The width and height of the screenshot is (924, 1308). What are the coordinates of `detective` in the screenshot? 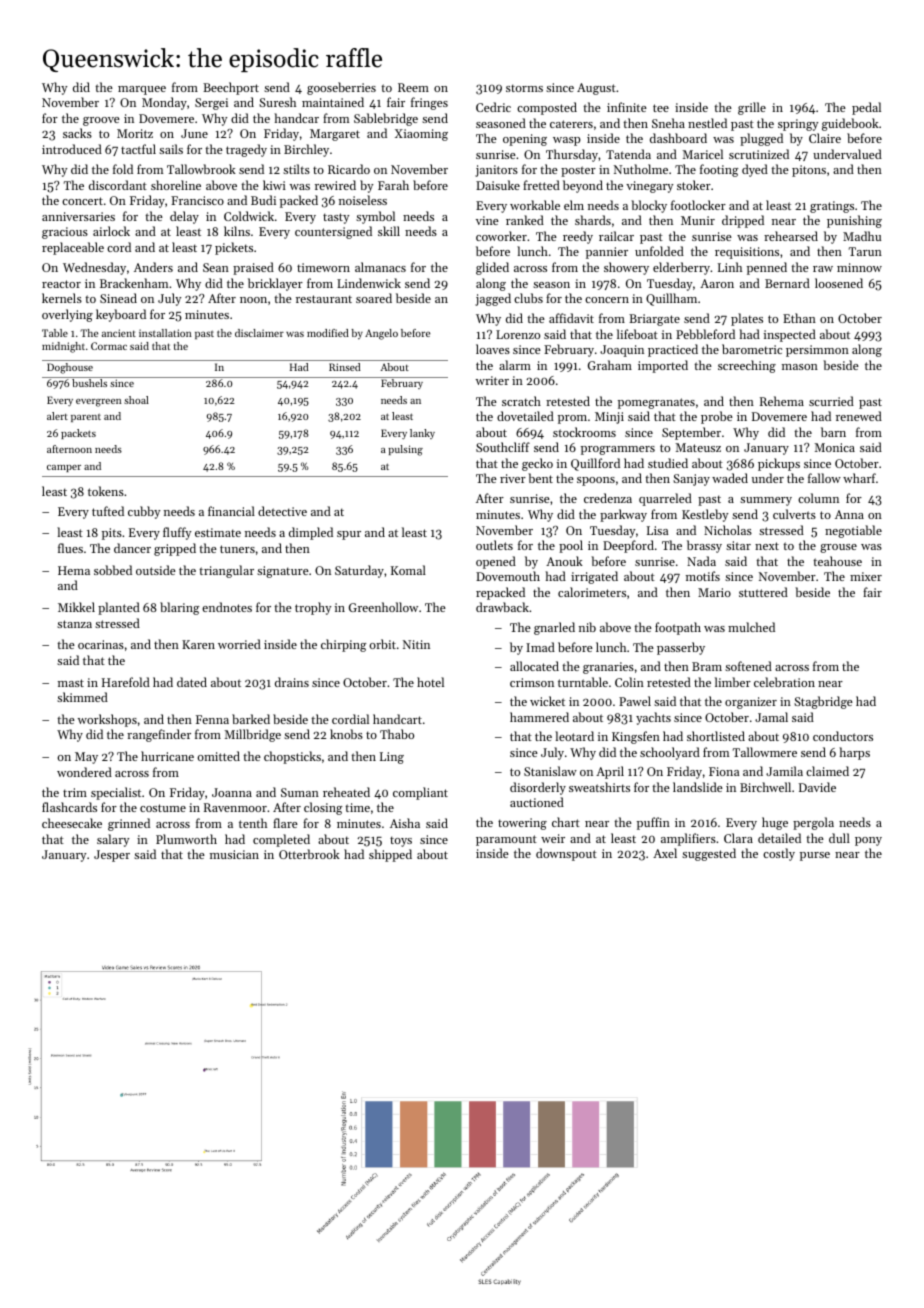 It's located at (282, 511).
